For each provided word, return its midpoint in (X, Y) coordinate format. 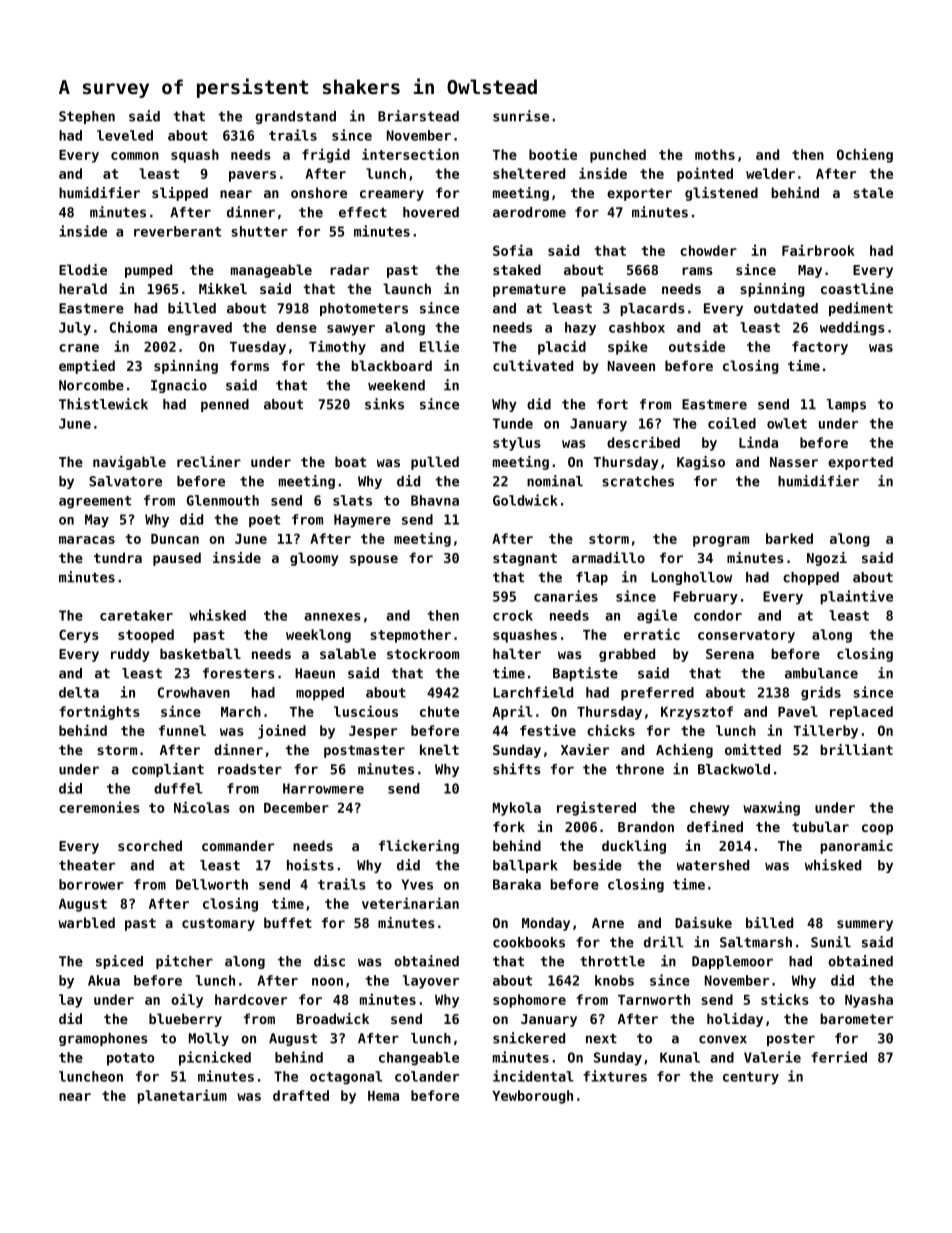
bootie (553, 154)
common (135, 156)
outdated (786, 308)
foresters (239, 673)
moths (715, 154)
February (705, 598)
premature (529, 290)
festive (548, 730)
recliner (209, 461)
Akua (104, 980)
